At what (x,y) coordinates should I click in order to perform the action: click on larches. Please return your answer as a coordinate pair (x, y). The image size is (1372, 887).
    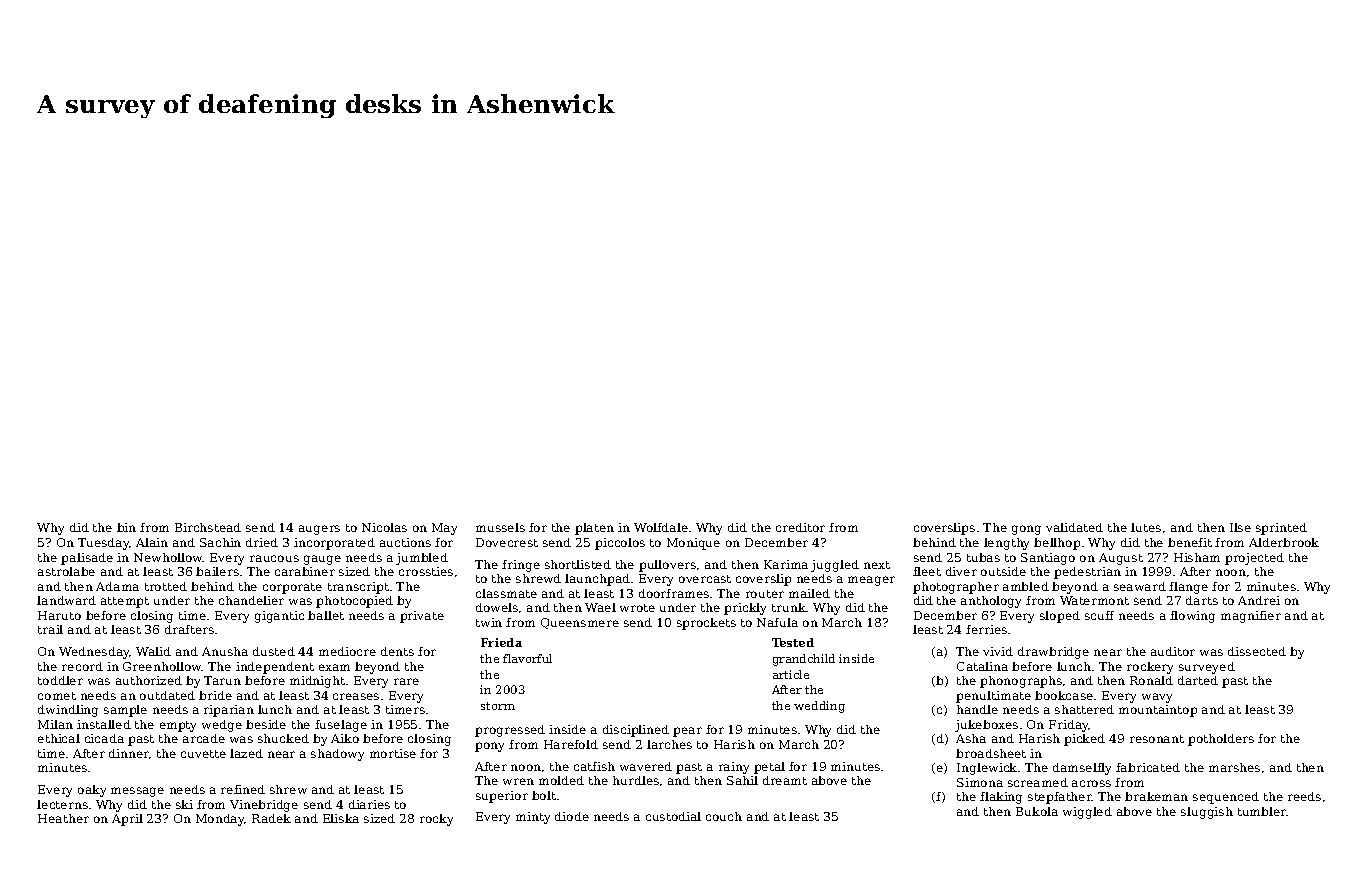
    Looking at the image, I should click on (669, 744).
